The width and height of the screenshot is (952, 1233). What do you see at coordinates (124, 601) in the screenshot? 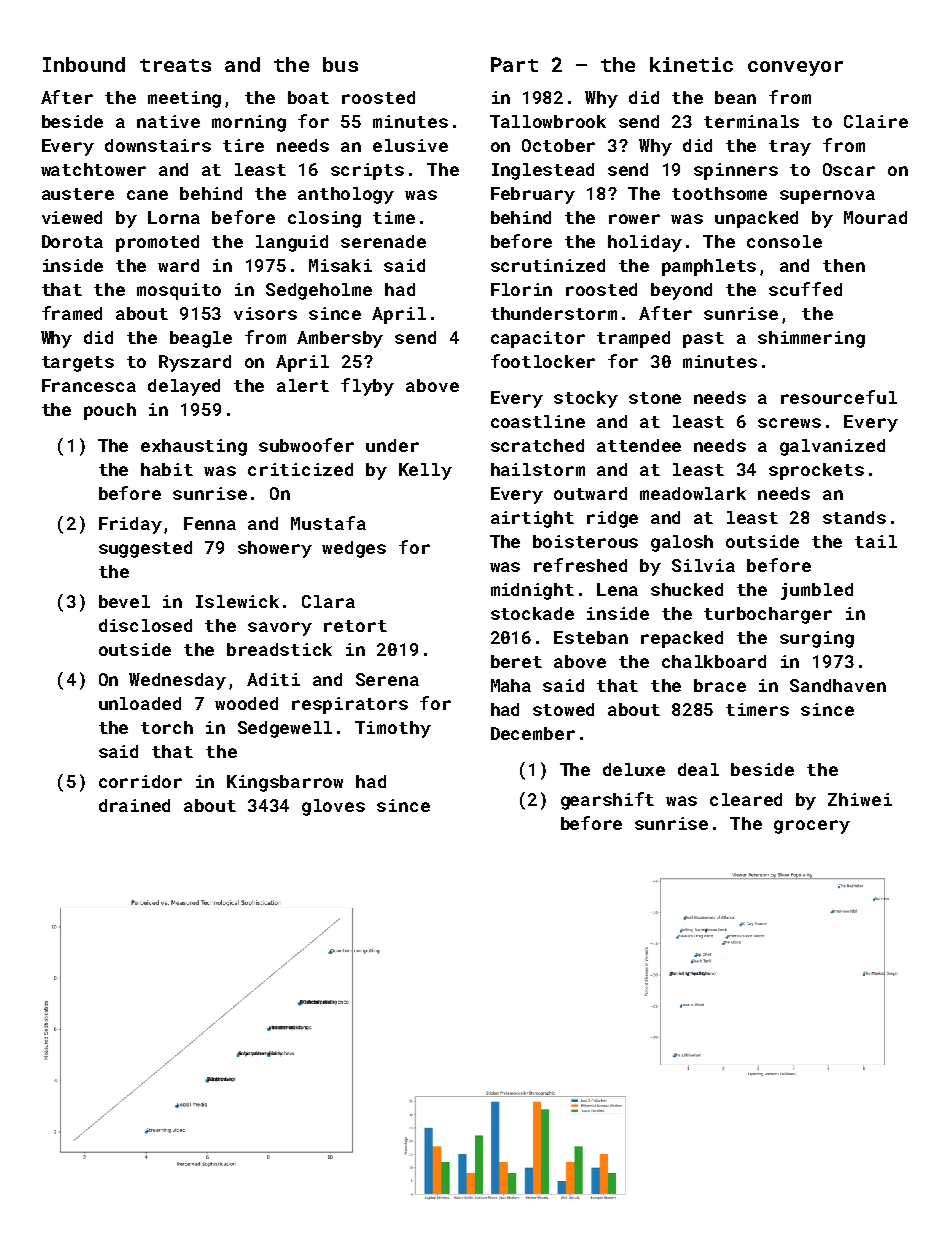
I see `bevel` at bounding box center [124, 601].
